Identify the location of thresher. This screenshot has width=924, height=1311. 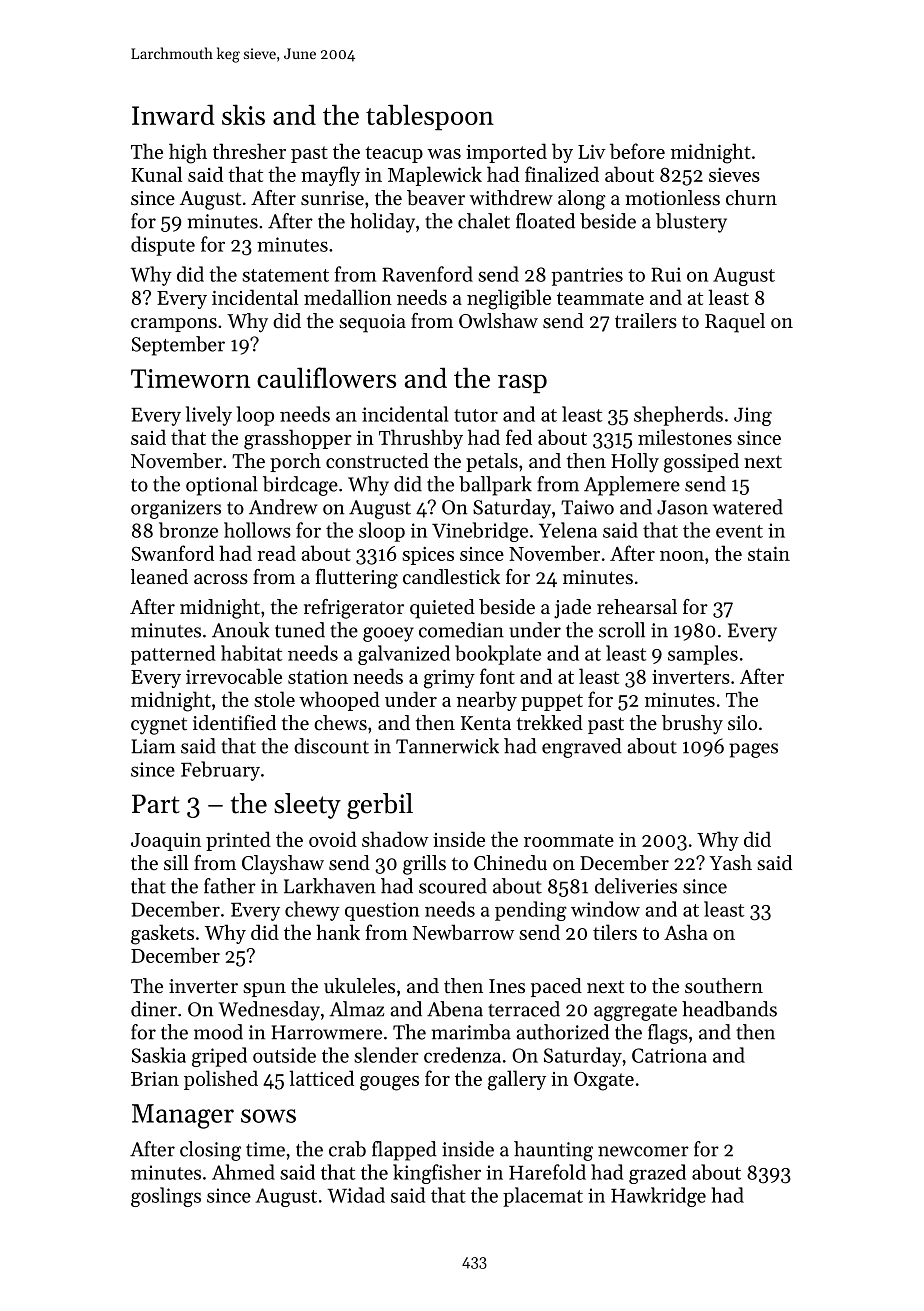
(249, 151).
